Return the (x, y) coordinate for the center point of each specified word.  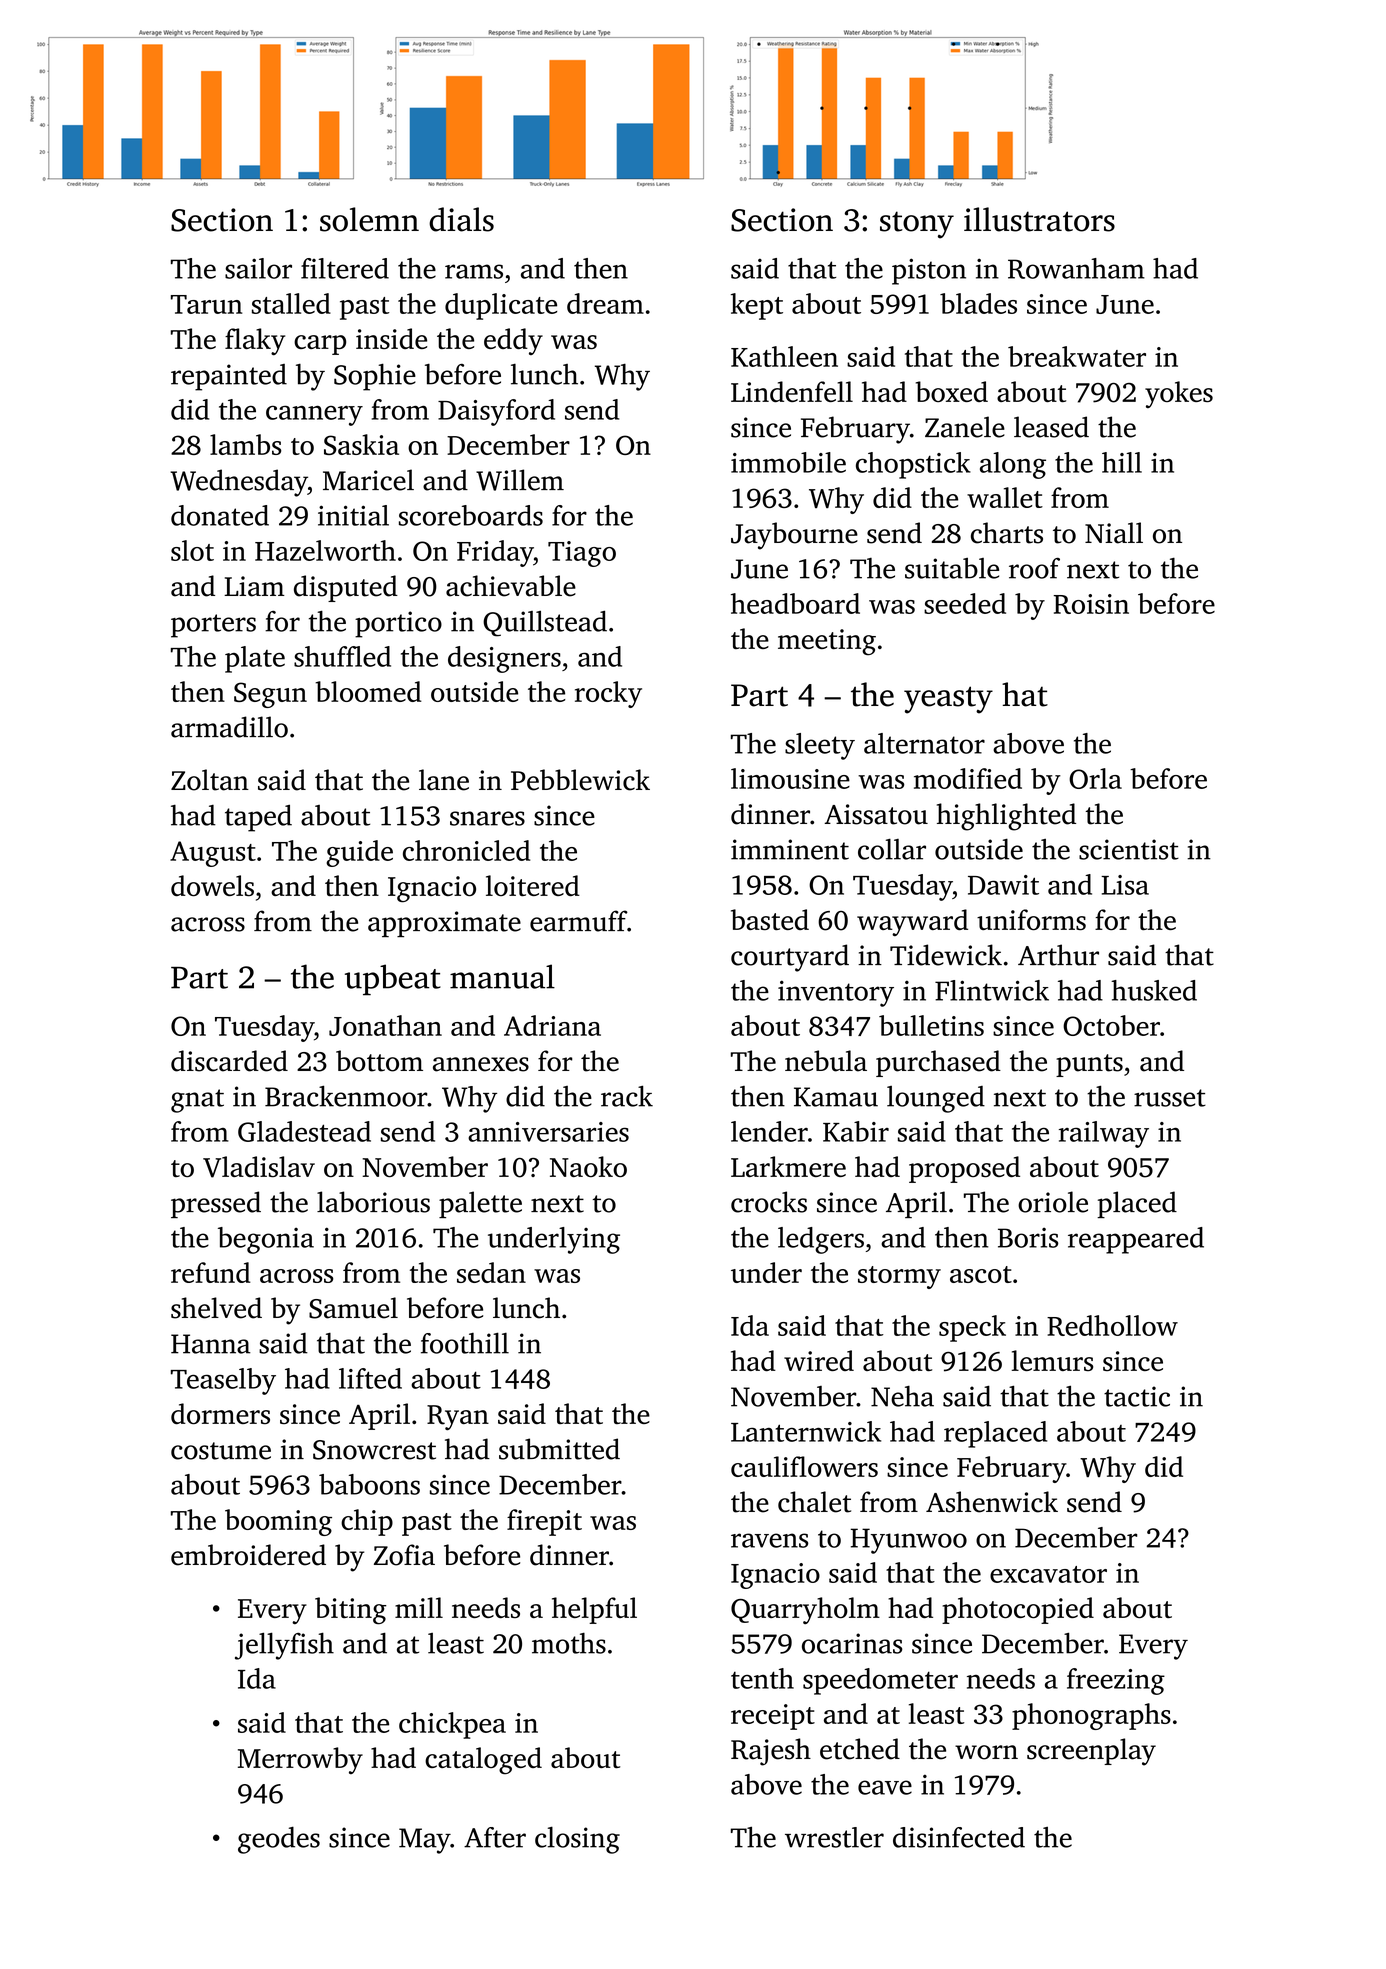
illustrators (1039, 219)
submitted (559, 1449)
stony (917, 225)
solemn (369, 219)
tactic (1137, 1396)
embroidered (248, 1555)
